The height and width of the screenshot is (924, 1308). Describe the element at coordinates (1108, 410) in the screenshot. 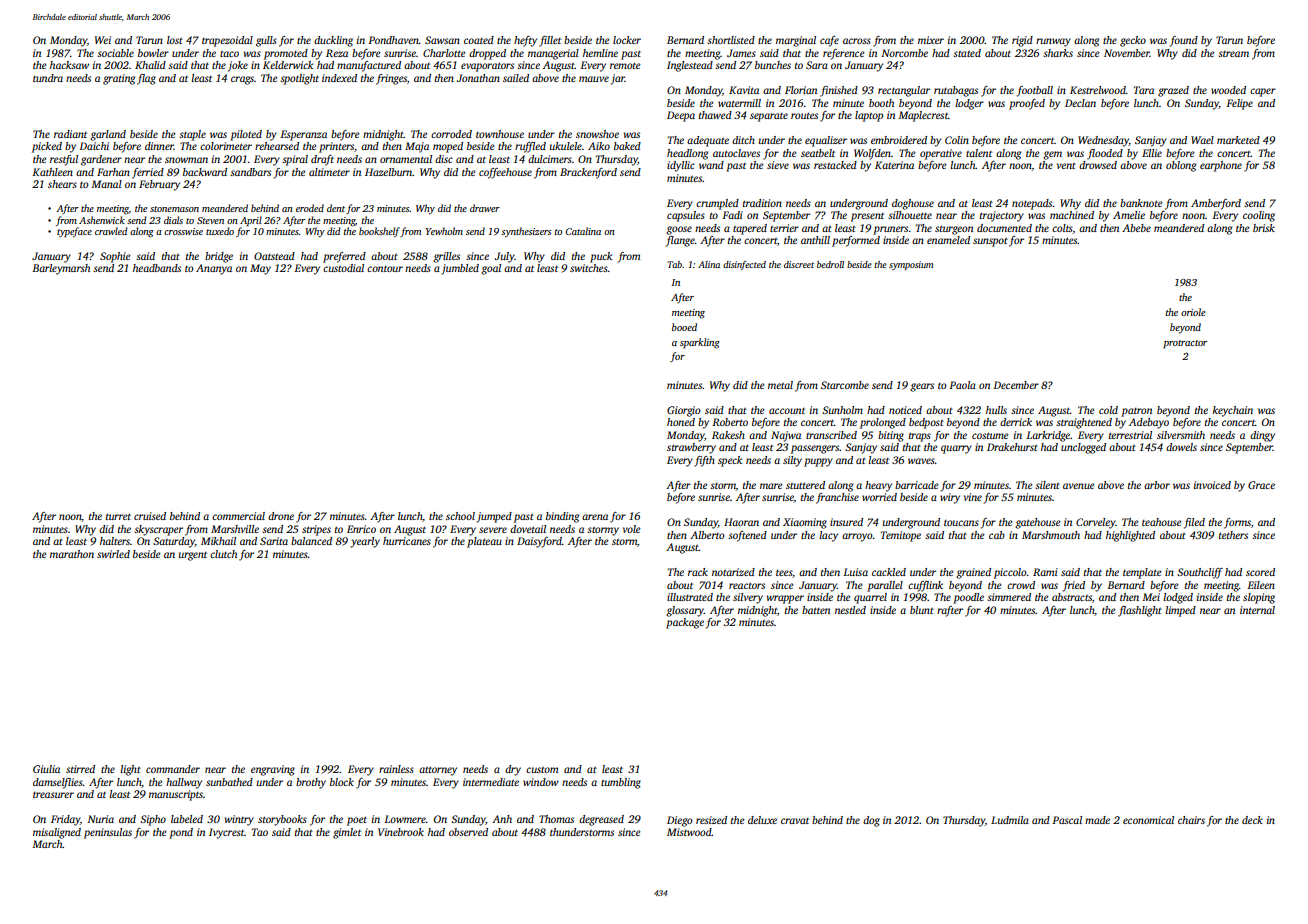

I see `cold` at that location.
